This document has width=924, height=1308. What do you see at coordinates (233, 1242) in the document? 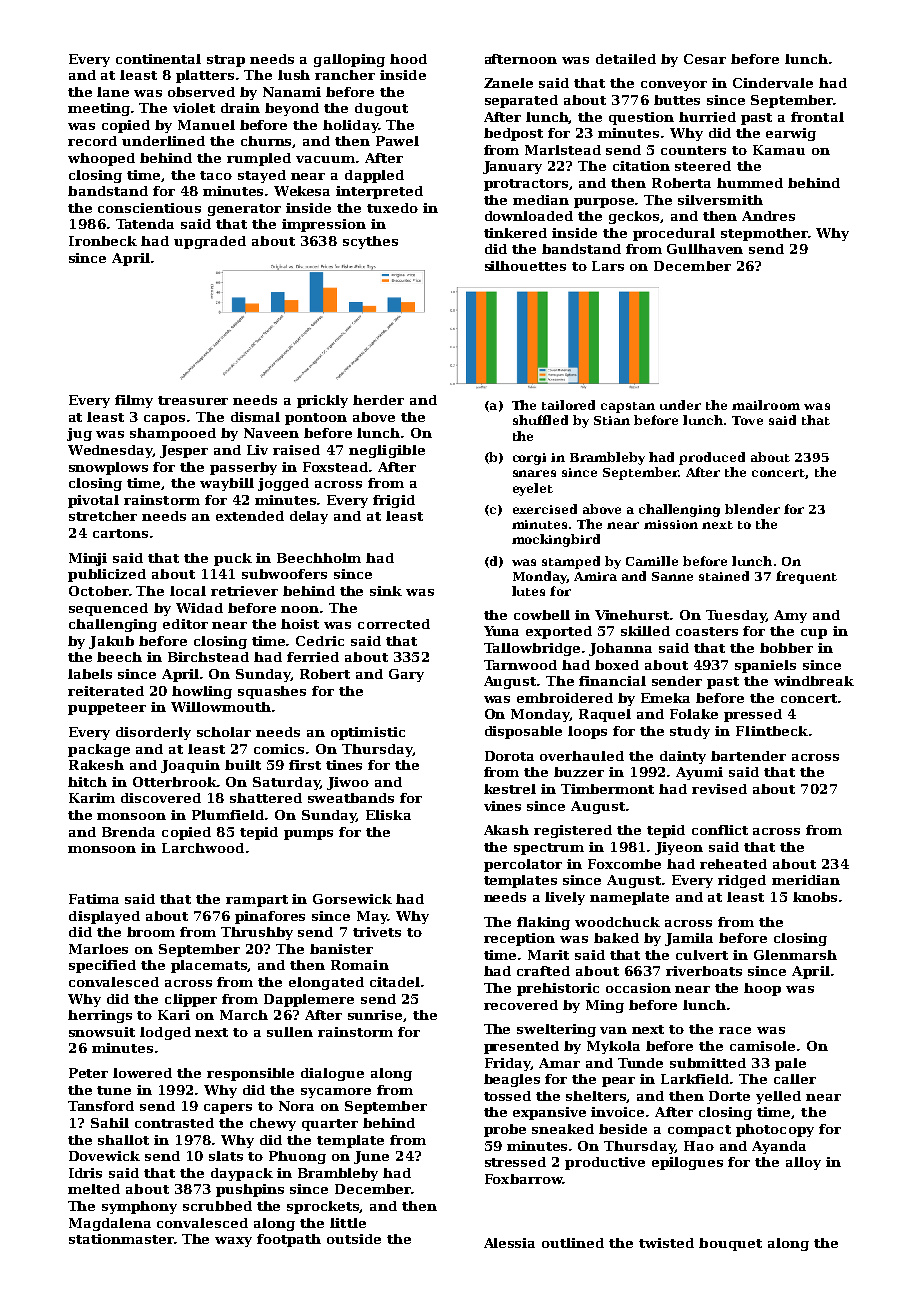
I see `waxy` at bounding box center [233, 1242].
